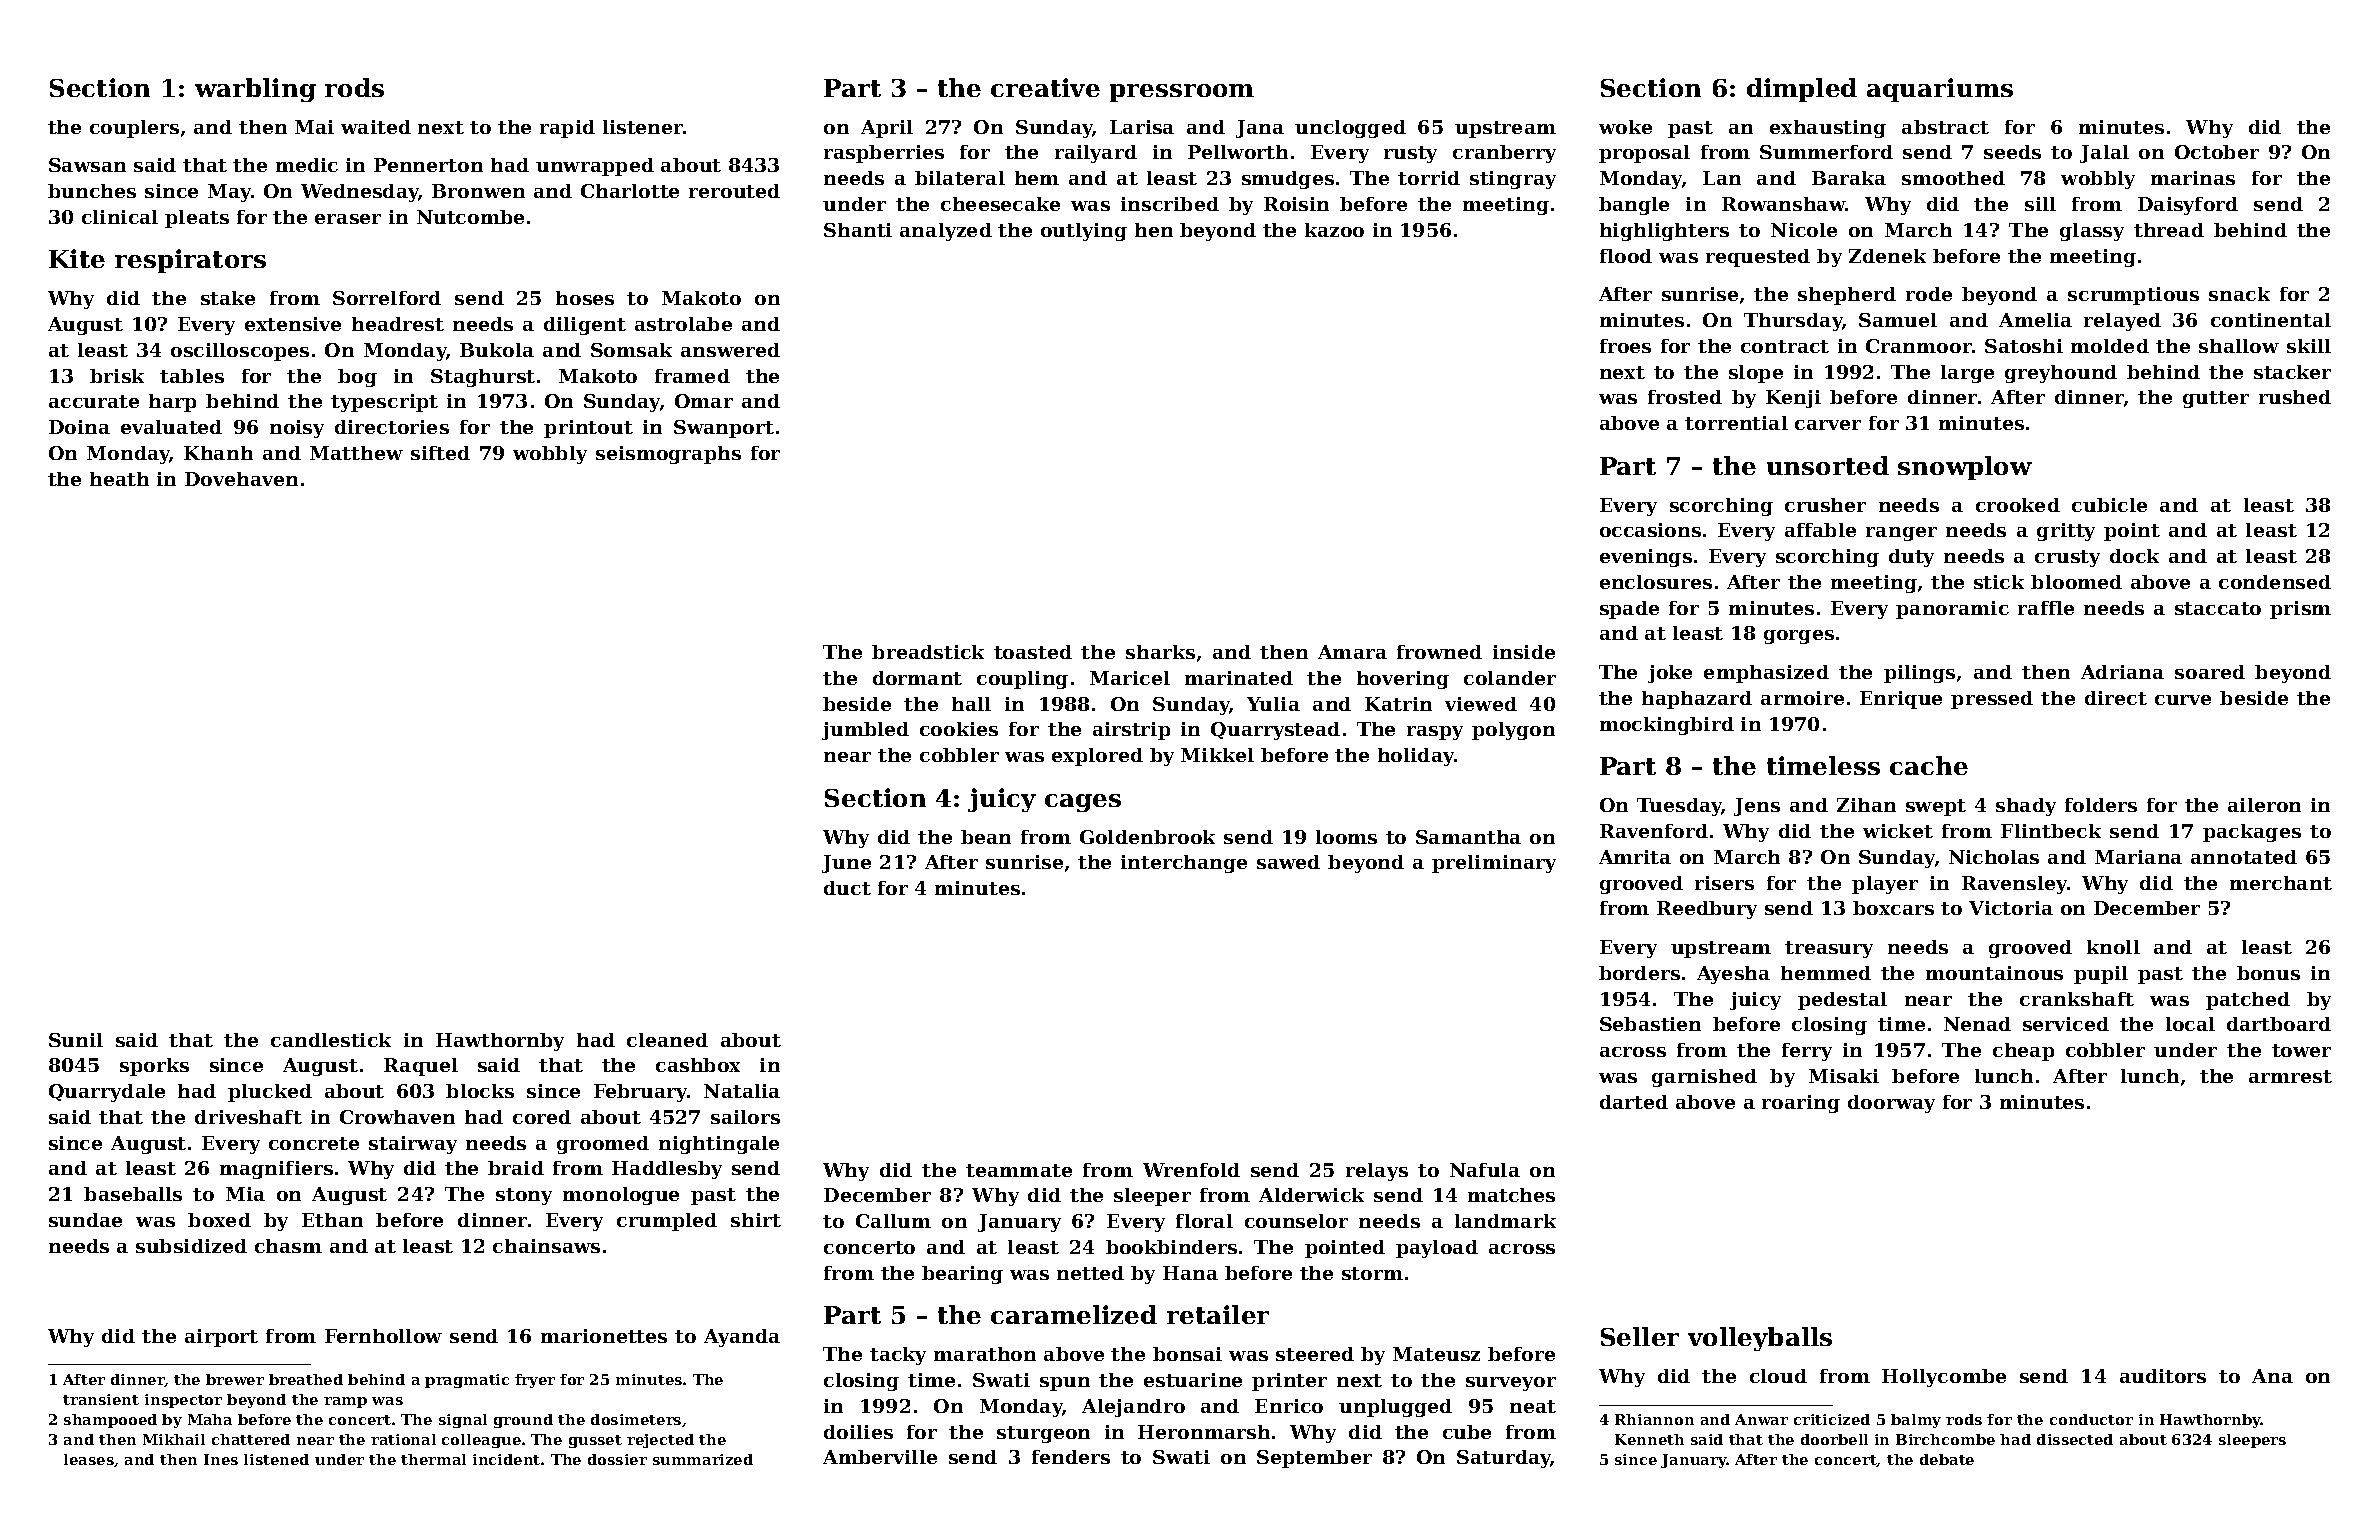 The image size is (2380, 1540). Describe the element at coordinates (1625, 127) in the screenshot. I see `woke` at that location.
